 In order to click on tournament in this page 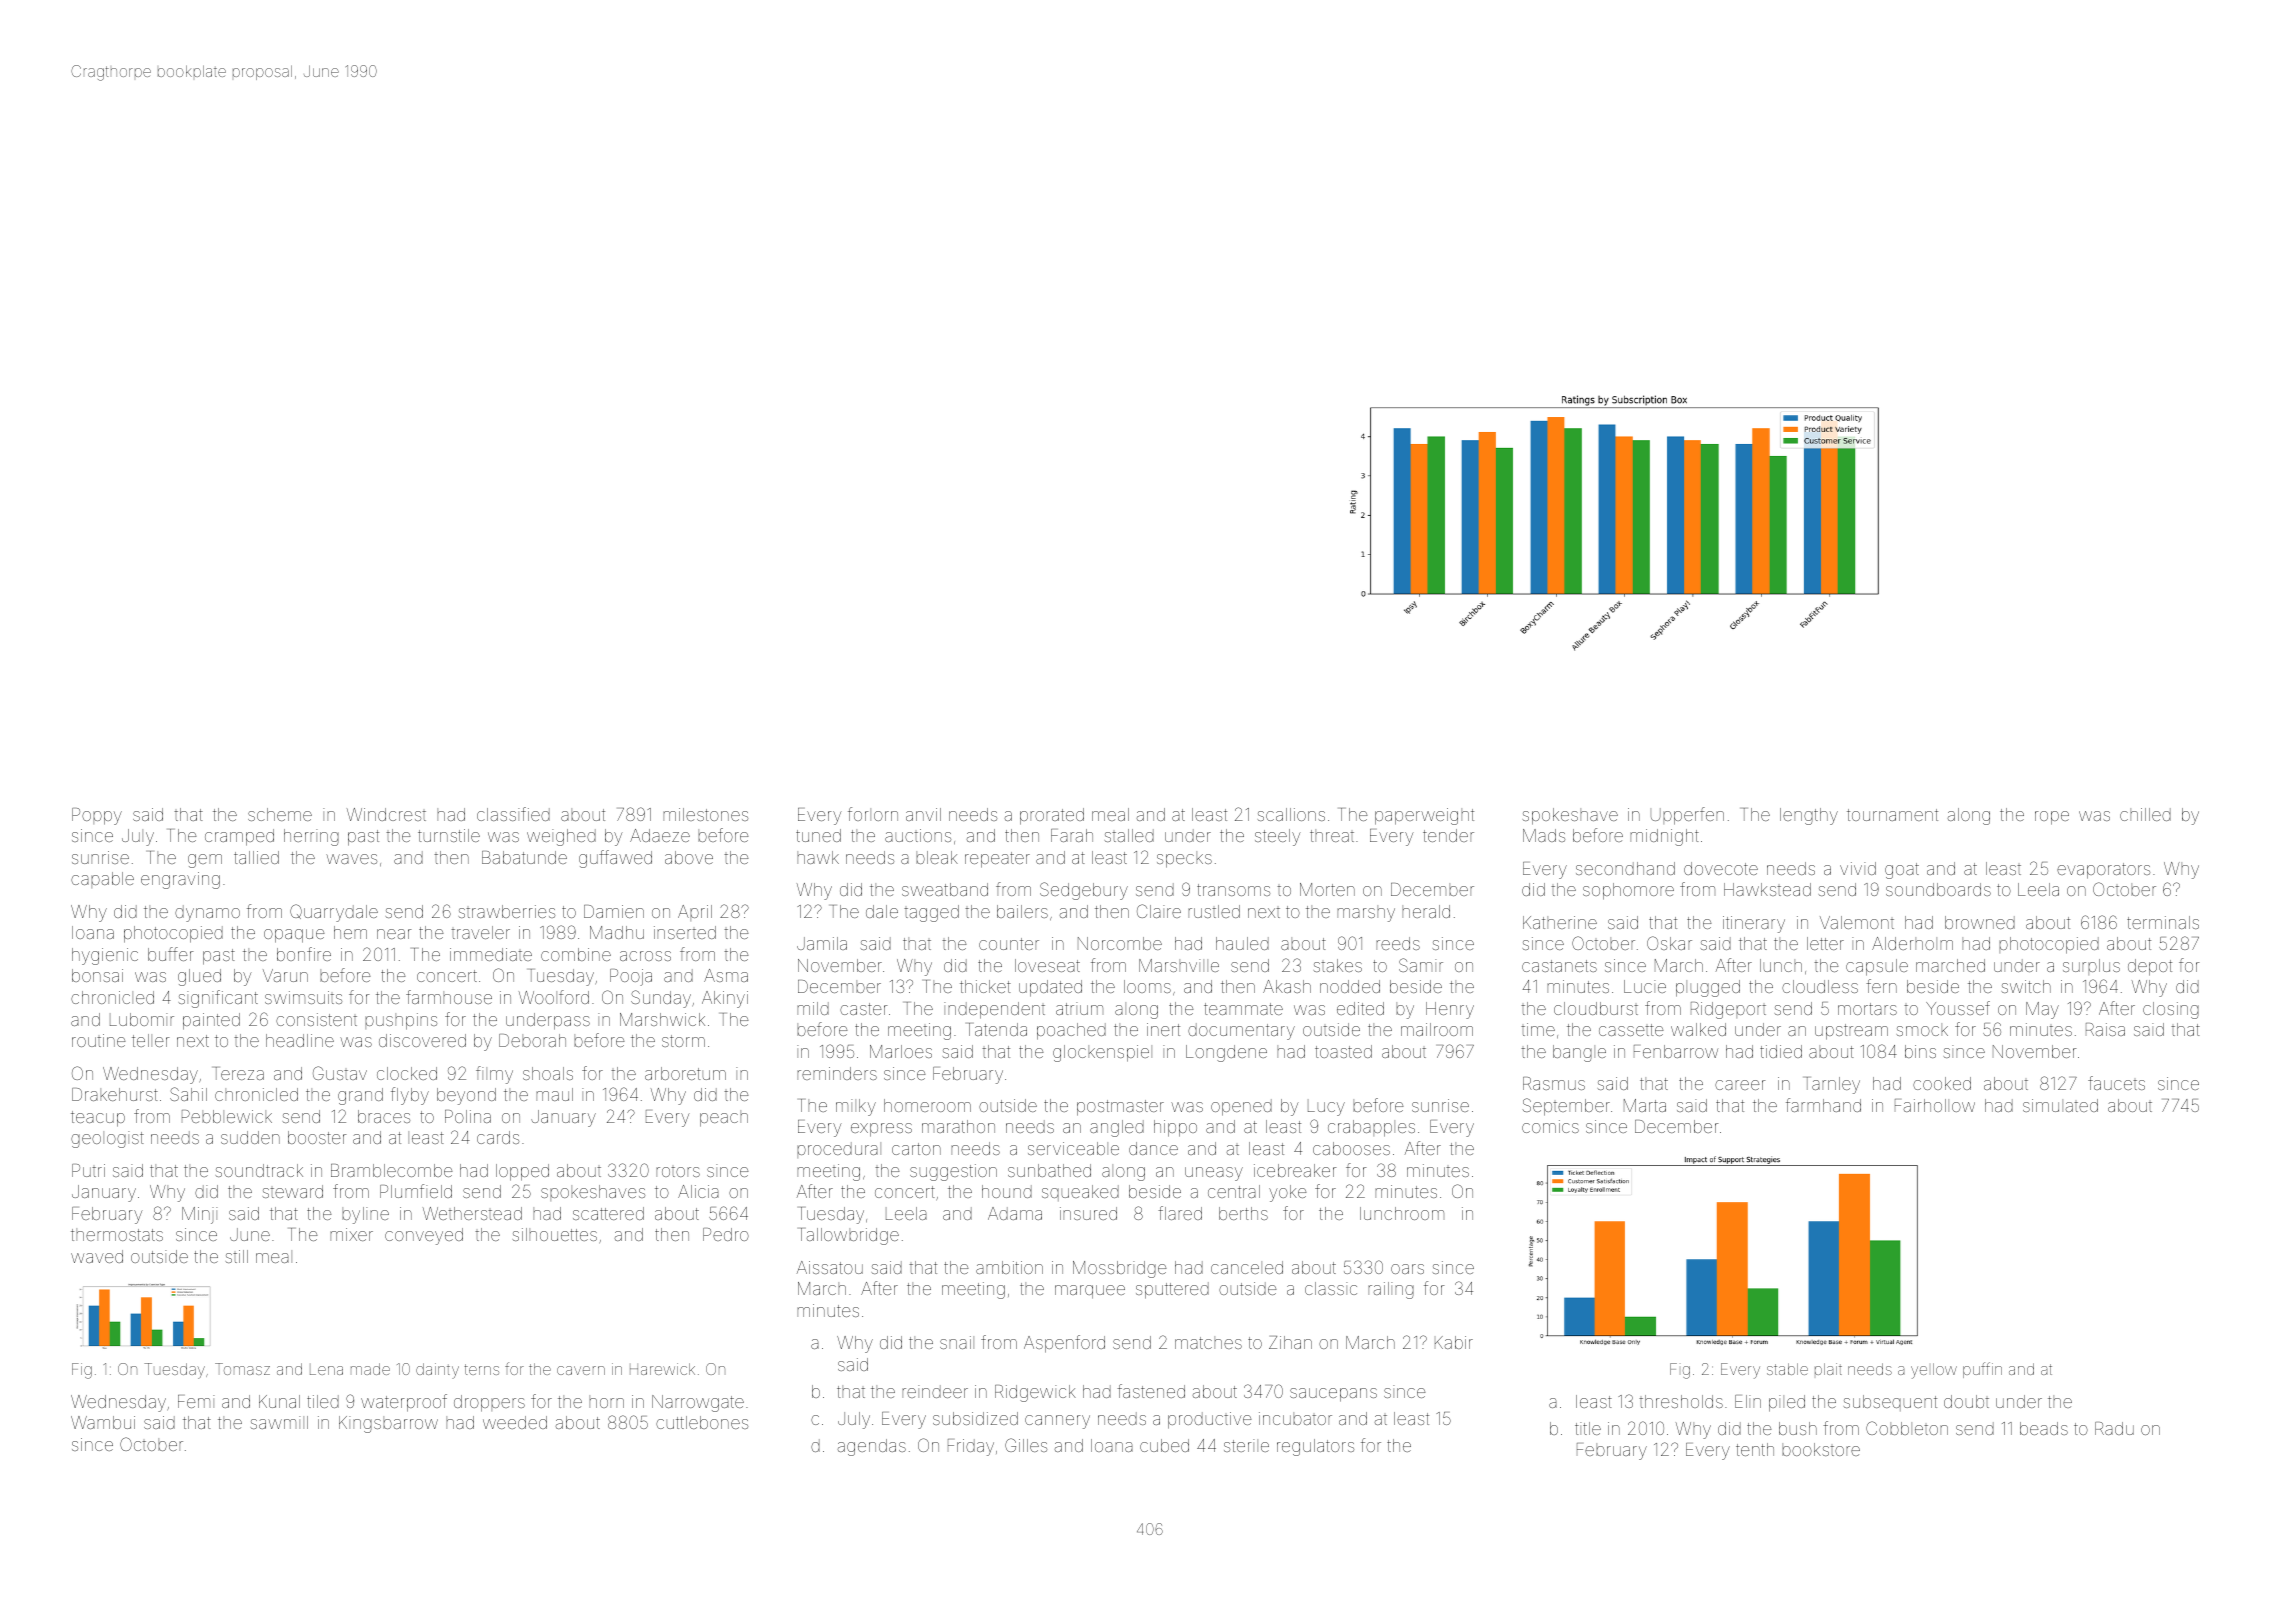, I will do `click(1892, 815)`.
